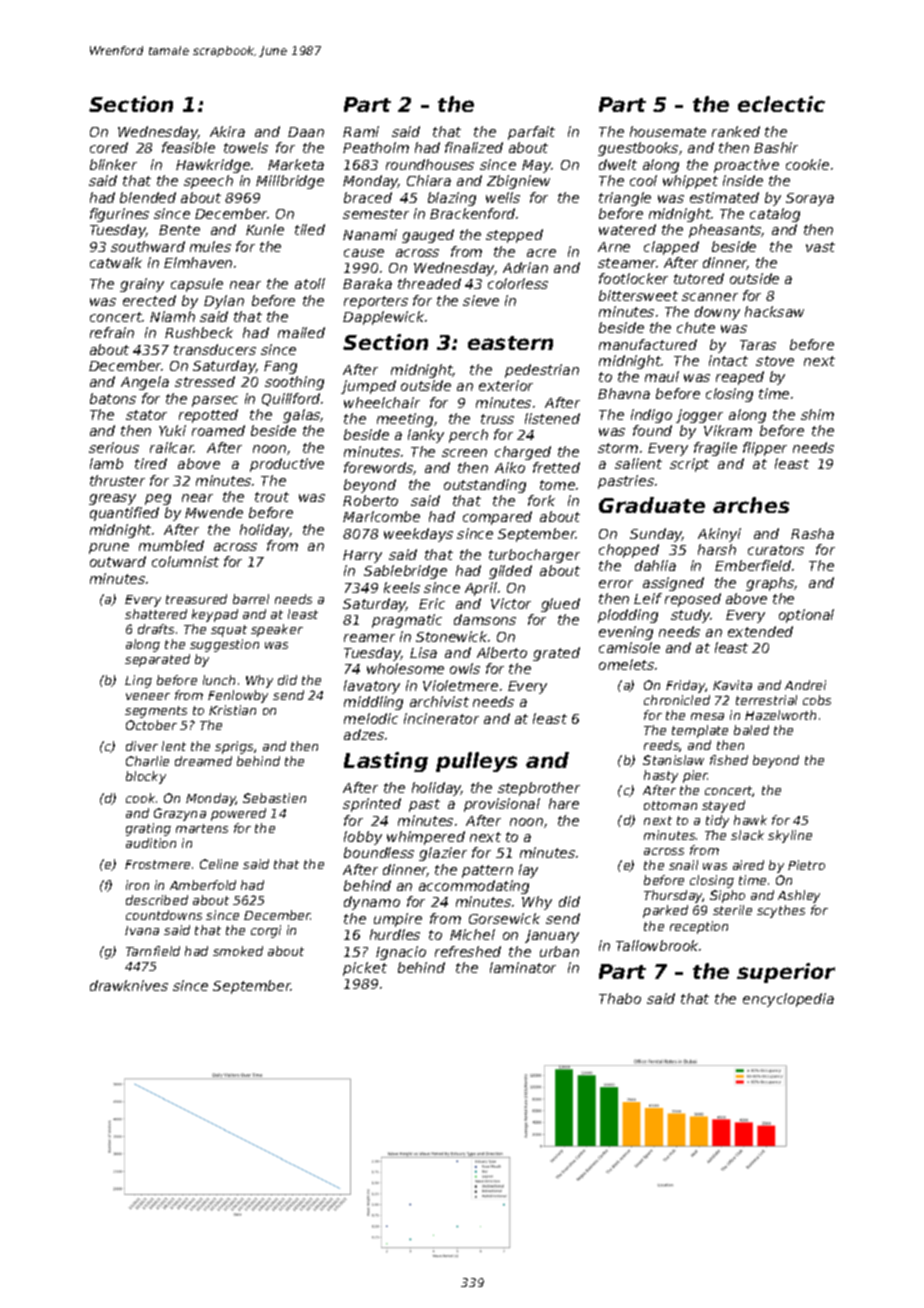 Image resolution: width=924 pixels, height=1308 pixels. Describe the element at coordinates (306, 132) in the page. I see `Daan` at that location.
